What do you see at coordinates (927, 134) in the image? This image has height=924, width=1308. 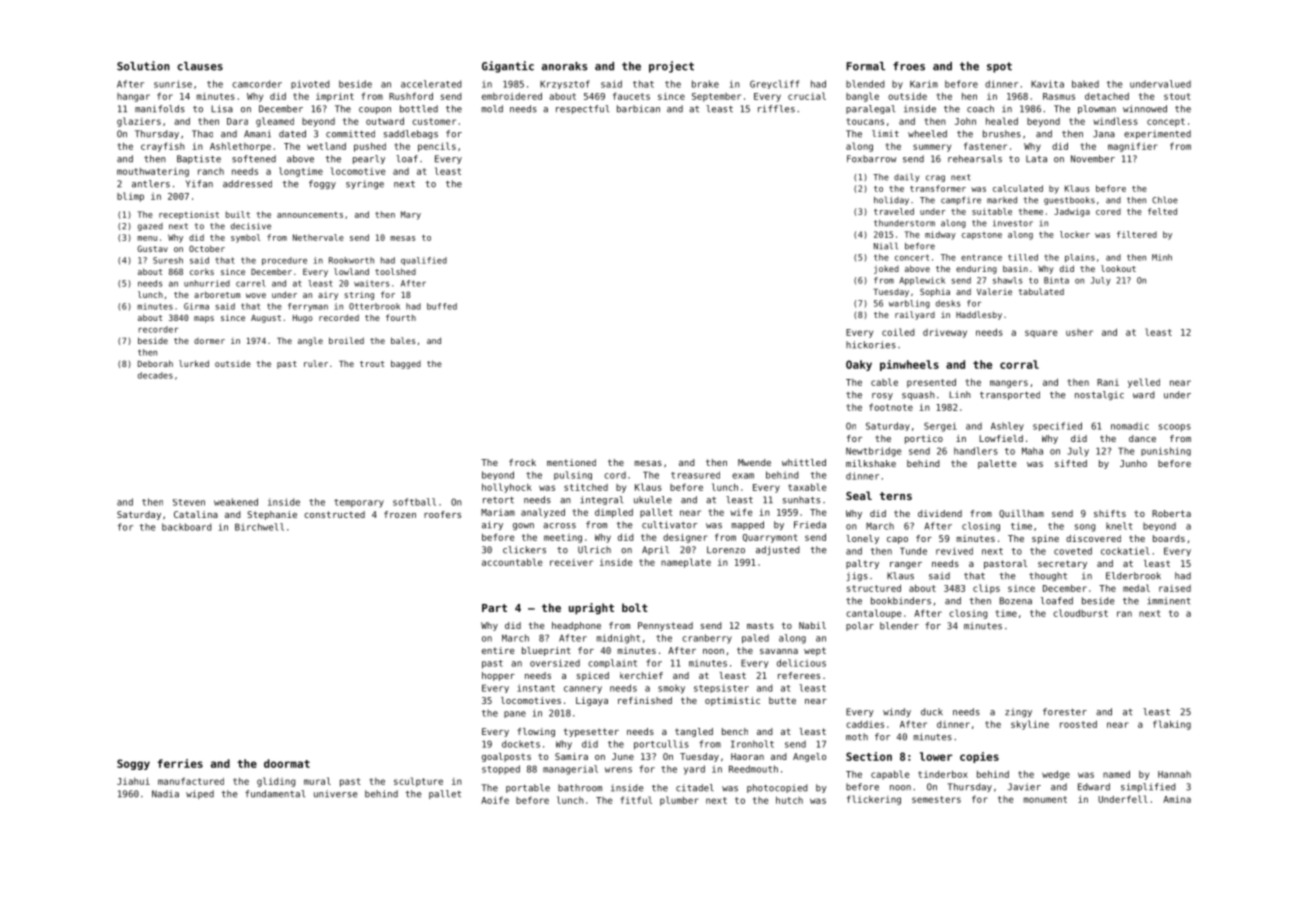 I see `wheeled` at bounding box center [927, 134].
